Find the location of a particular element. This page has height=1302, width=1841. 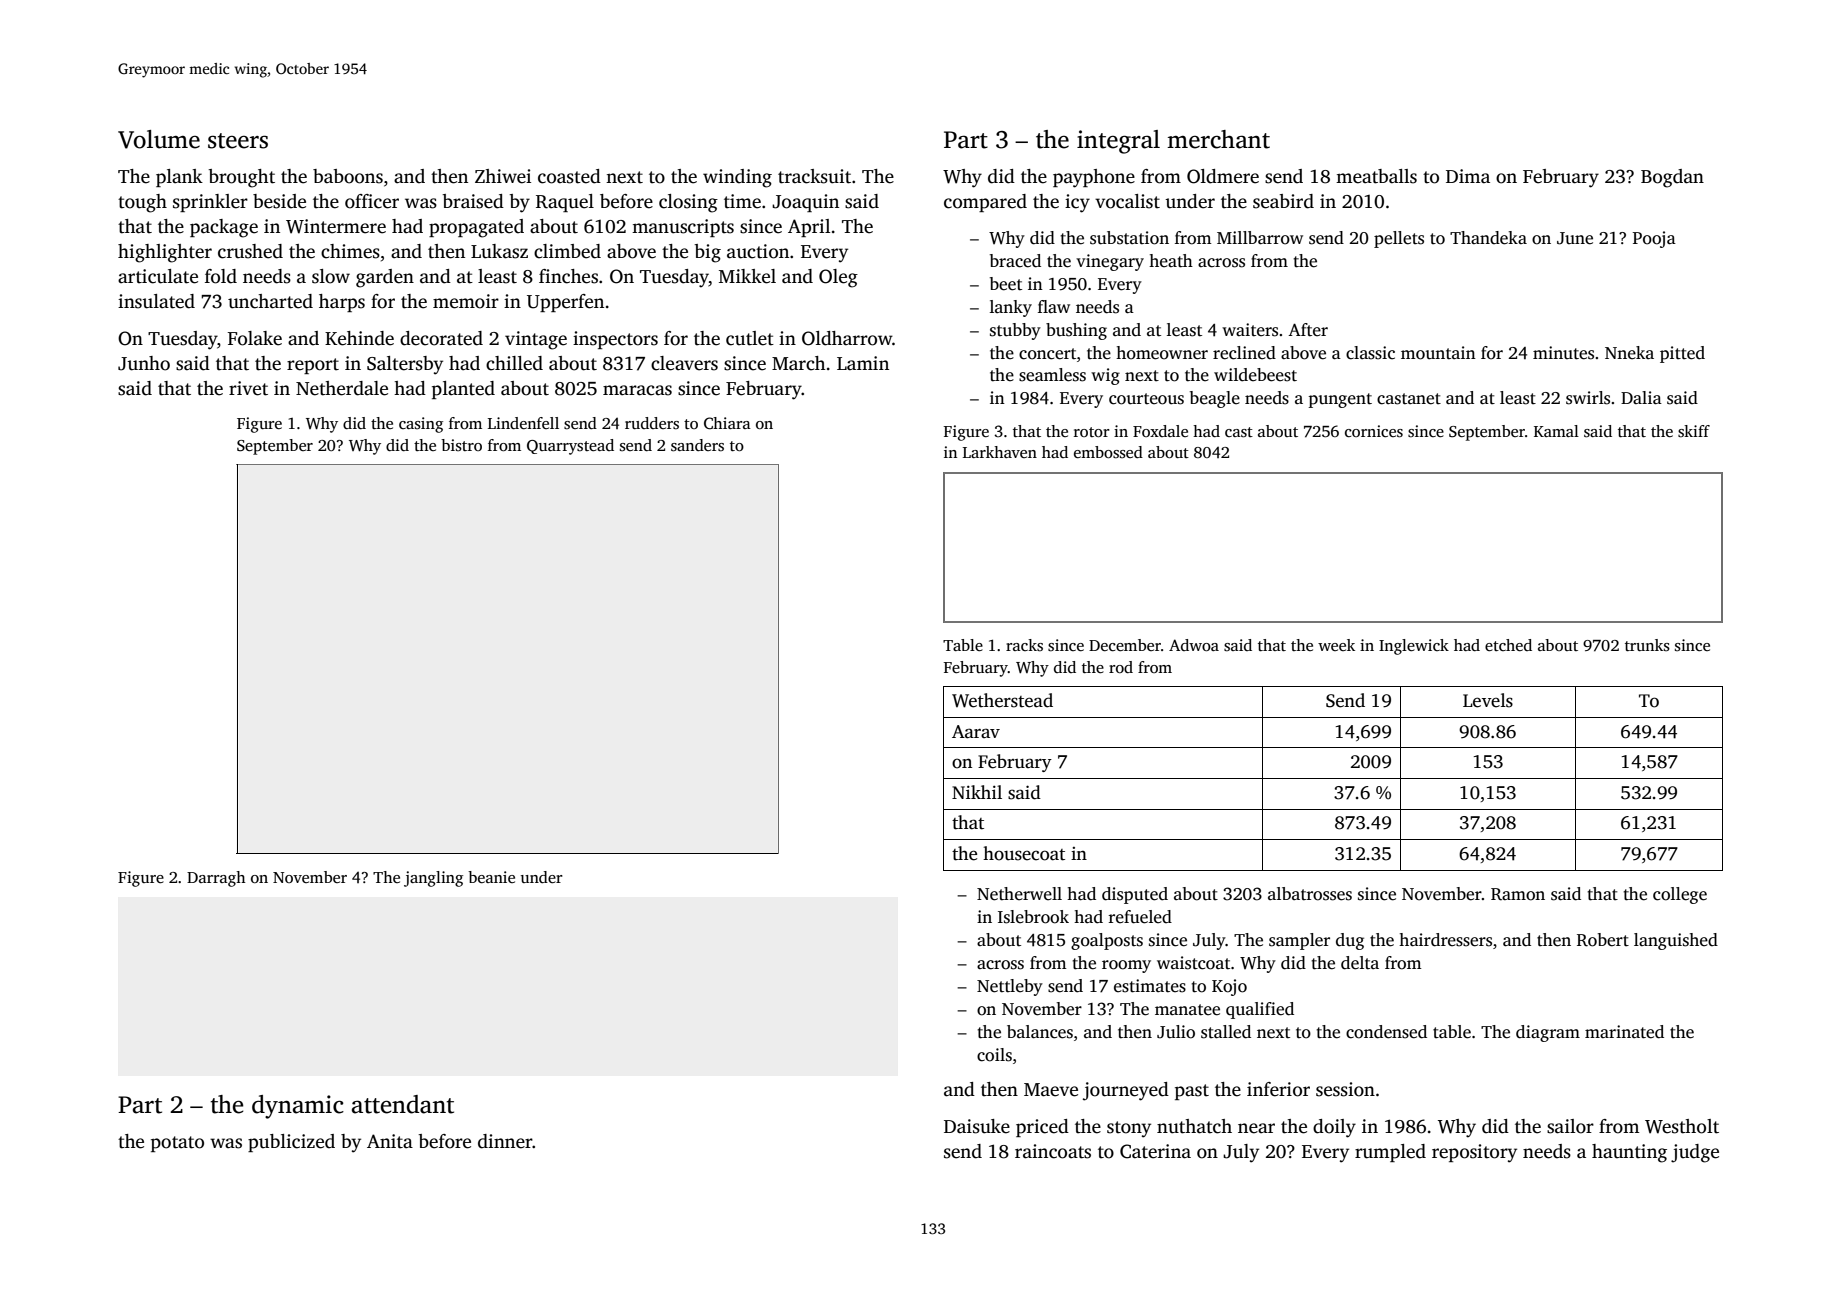

Dima is located at coordinates (1468, 176).
